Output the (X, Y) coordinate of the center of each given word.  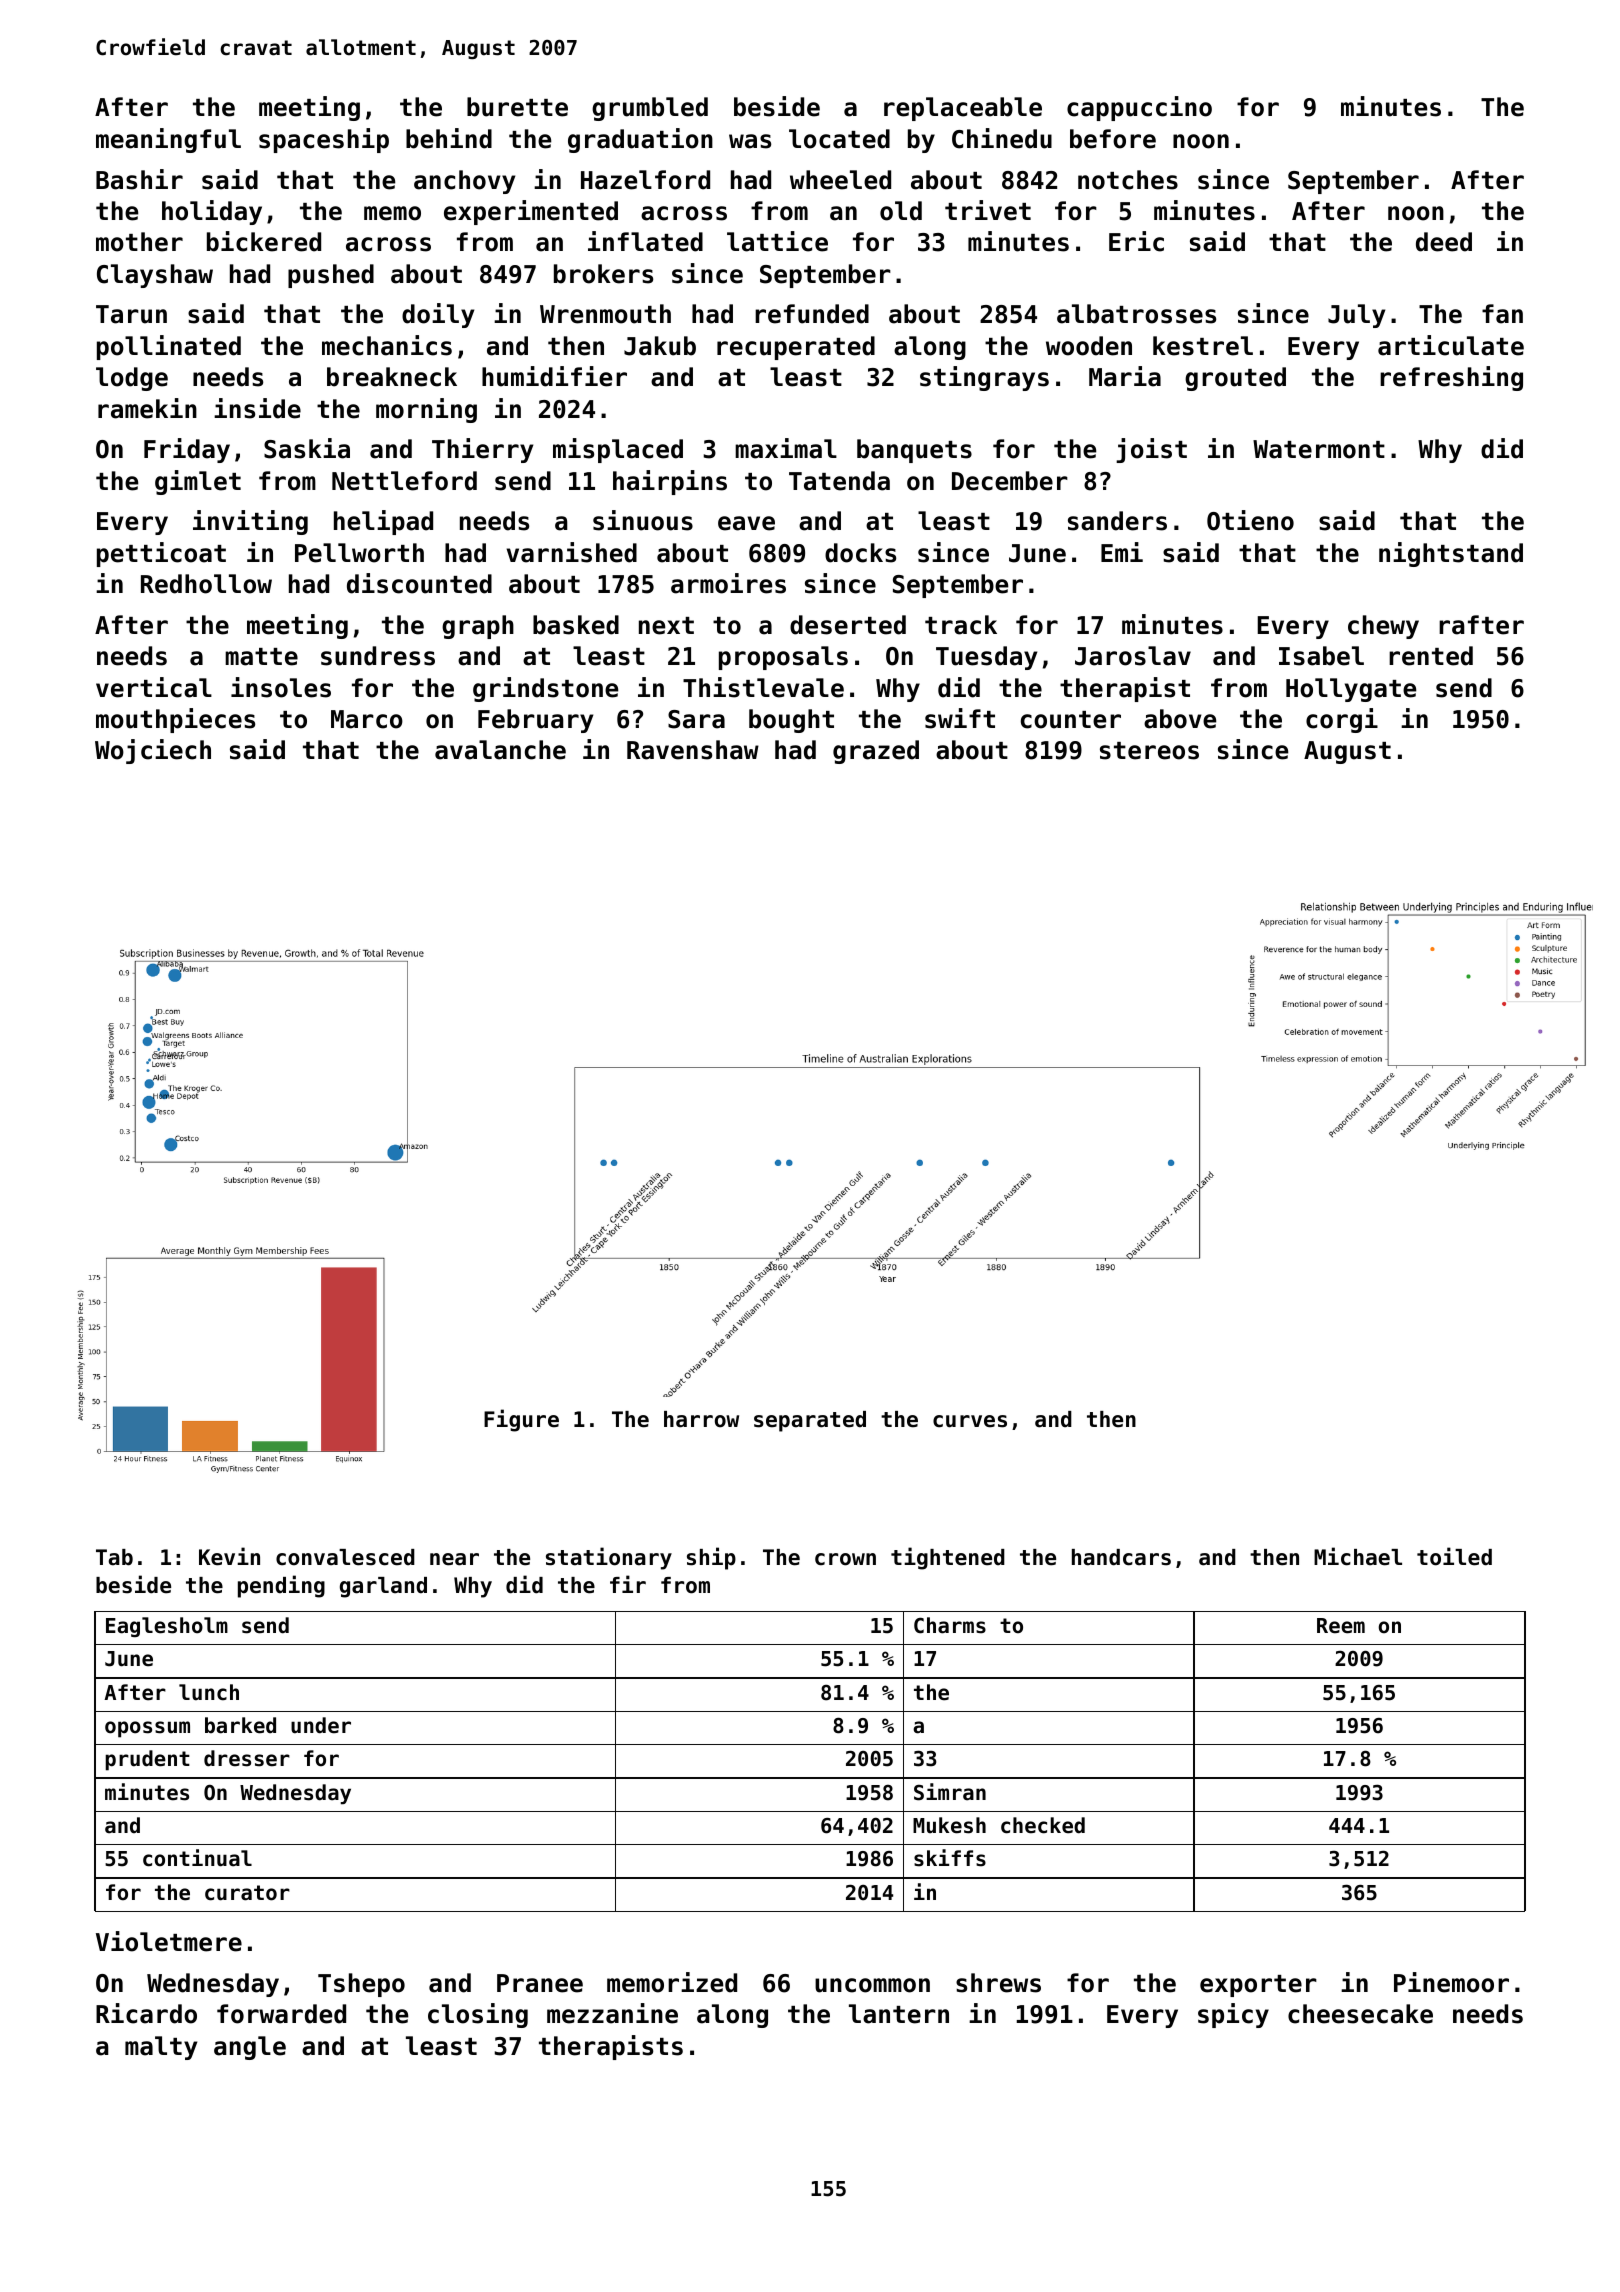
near (454, 1559)
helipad (383, 522)
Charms (950, 1625)
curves (970, 1421)
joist (1151, 450)
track (961, 625)
